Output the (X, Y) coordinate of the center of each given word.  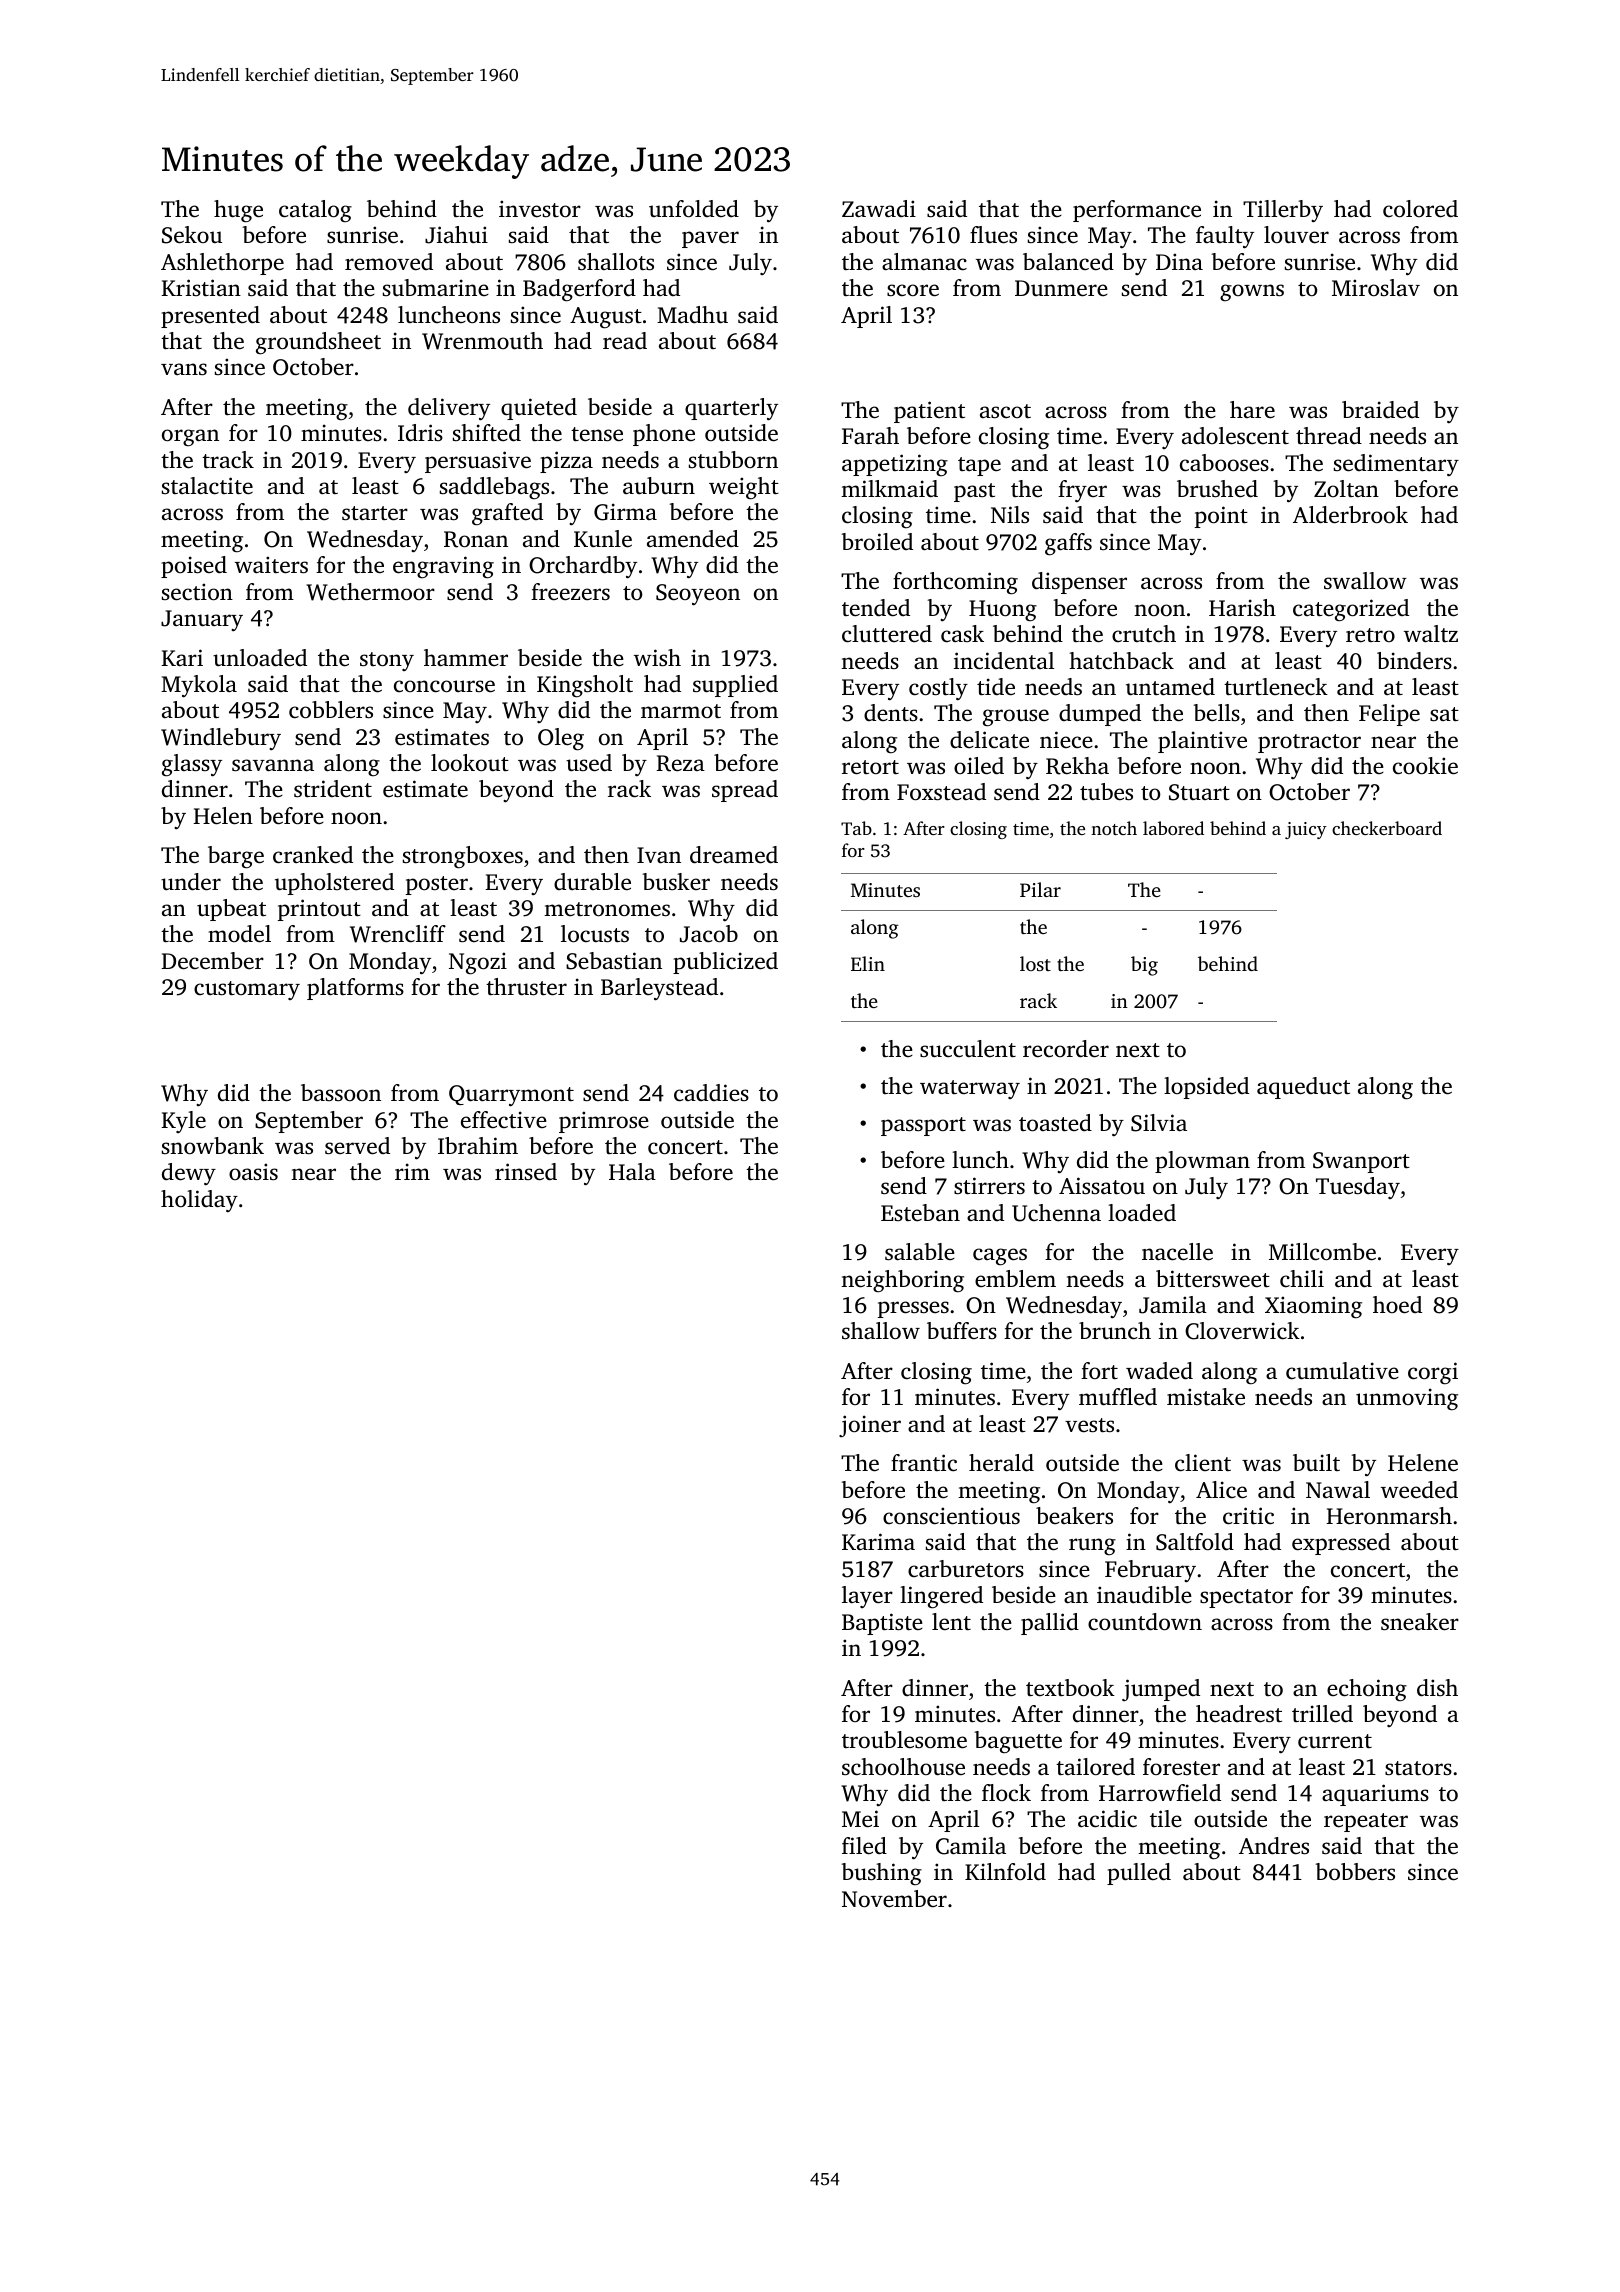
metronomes (607, 909)
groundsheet (318, 343)
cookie (1425, 766)
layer (867, 1597)
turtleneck (1276, 687)
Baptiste (882, 1624)
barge (236, 857)
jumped (1161, 1690)
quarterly (731, 409)
